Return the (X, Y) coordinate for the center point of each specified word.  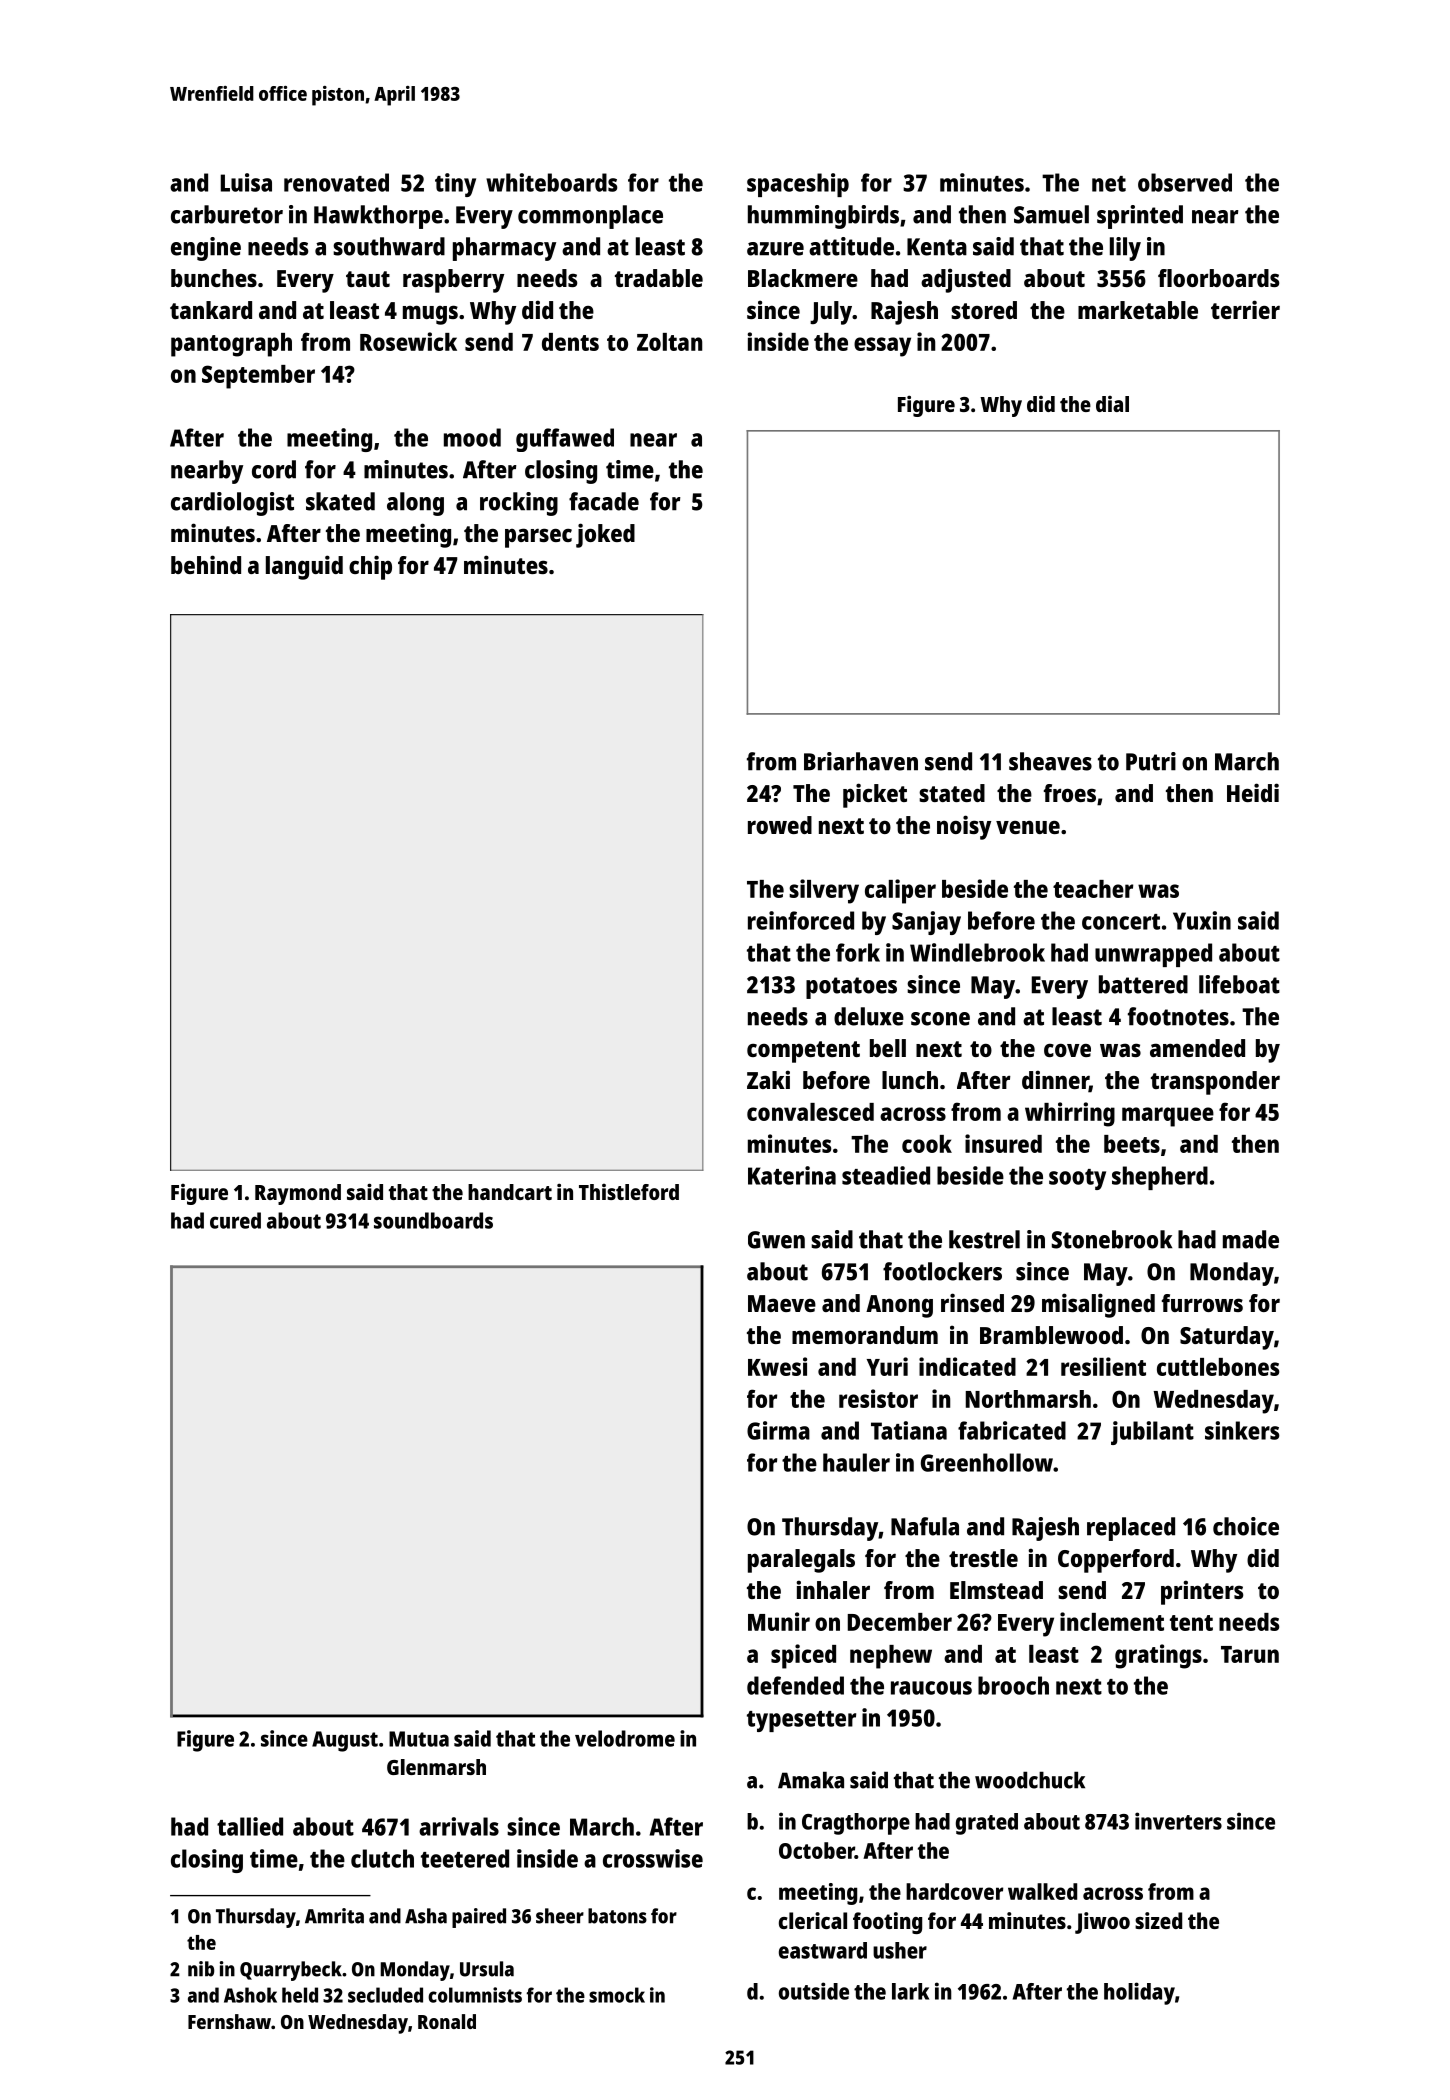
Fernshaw (229, 2021)
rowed (780, 825)
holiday (1139, 1993)
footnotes (1178, 1016)
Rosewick (408, 341)
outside (814, 1991)
